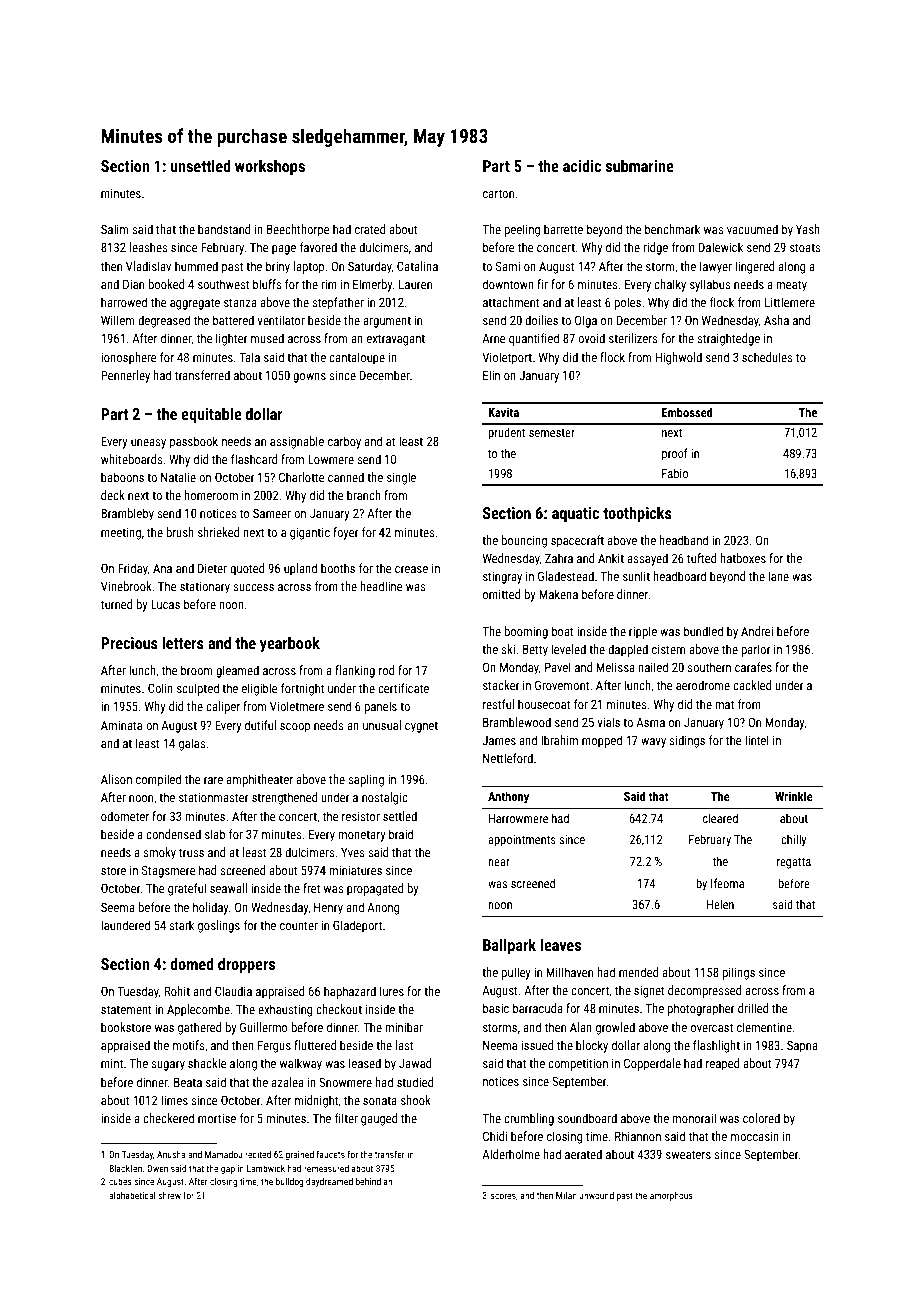 The width and height of the screenshot is (924, 1308). What do you see at coordinates (687, 412) in the screenshot?
I see `Embossed` at bounding box center [687, 412].
